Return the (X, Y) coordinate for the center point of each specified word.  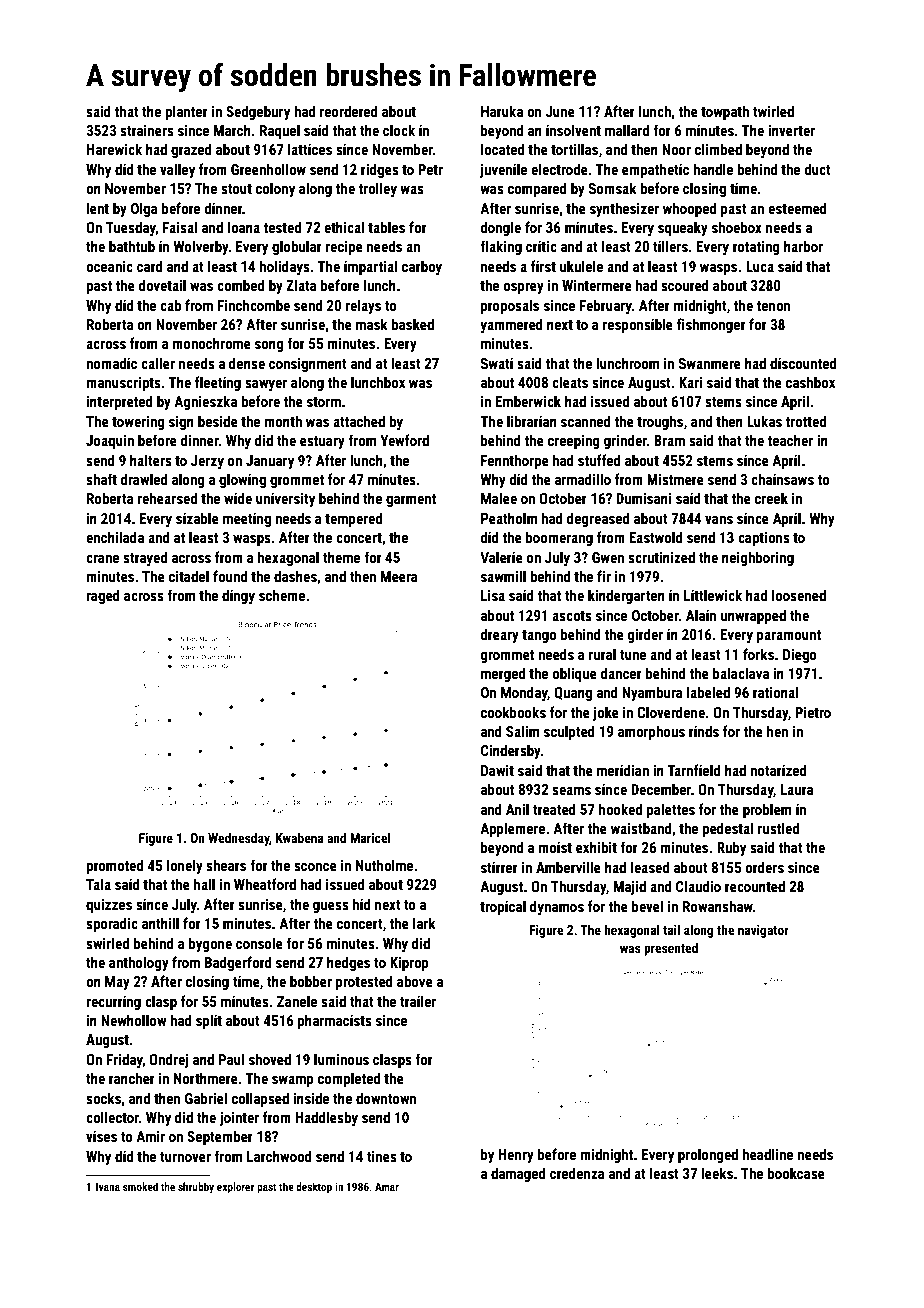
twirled (773, 111)
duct (817, 169)
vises (101, 1136)
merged (503, 674)
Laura (797, 789)
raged (103, 596)
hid (361, 904)
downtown (386, 1098)
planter (186, 112)
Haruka (502, 111)
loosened (799, 595)
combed (241, 285)
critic (541, 246)
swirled (107, 943)
